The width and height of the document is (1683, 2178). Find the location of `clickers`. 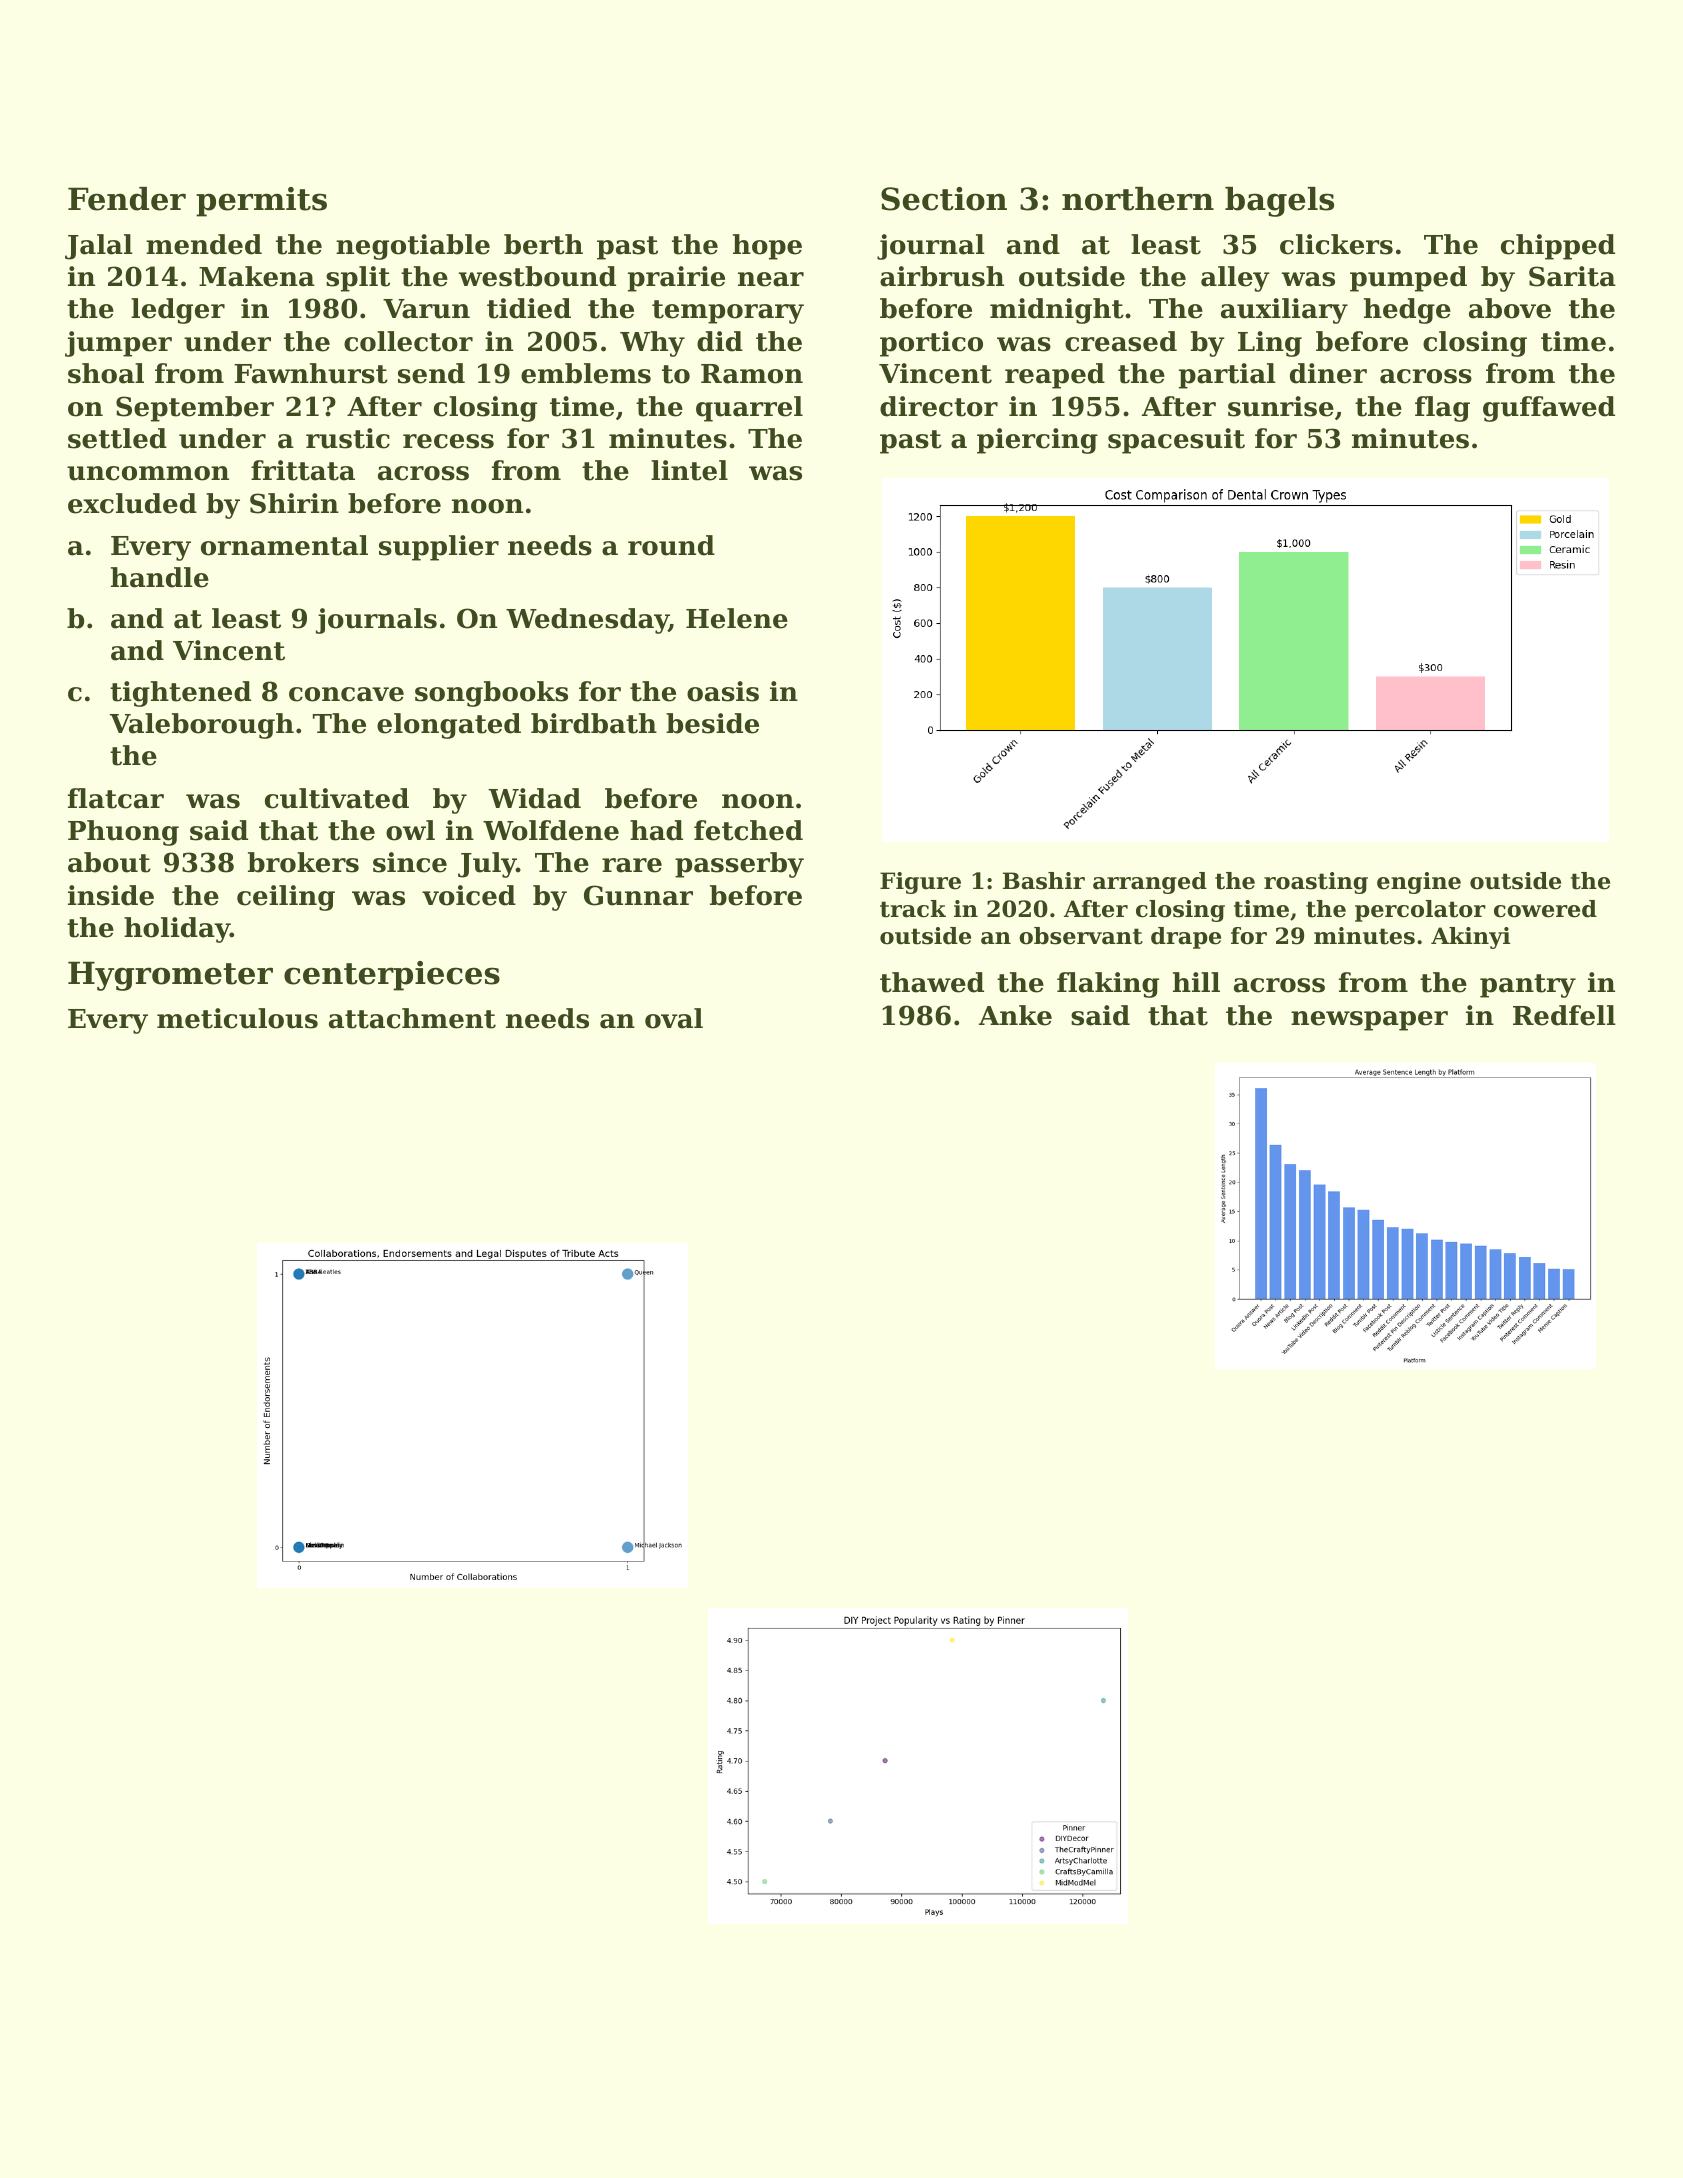

clickers is located at coordinates (1336, 244).
